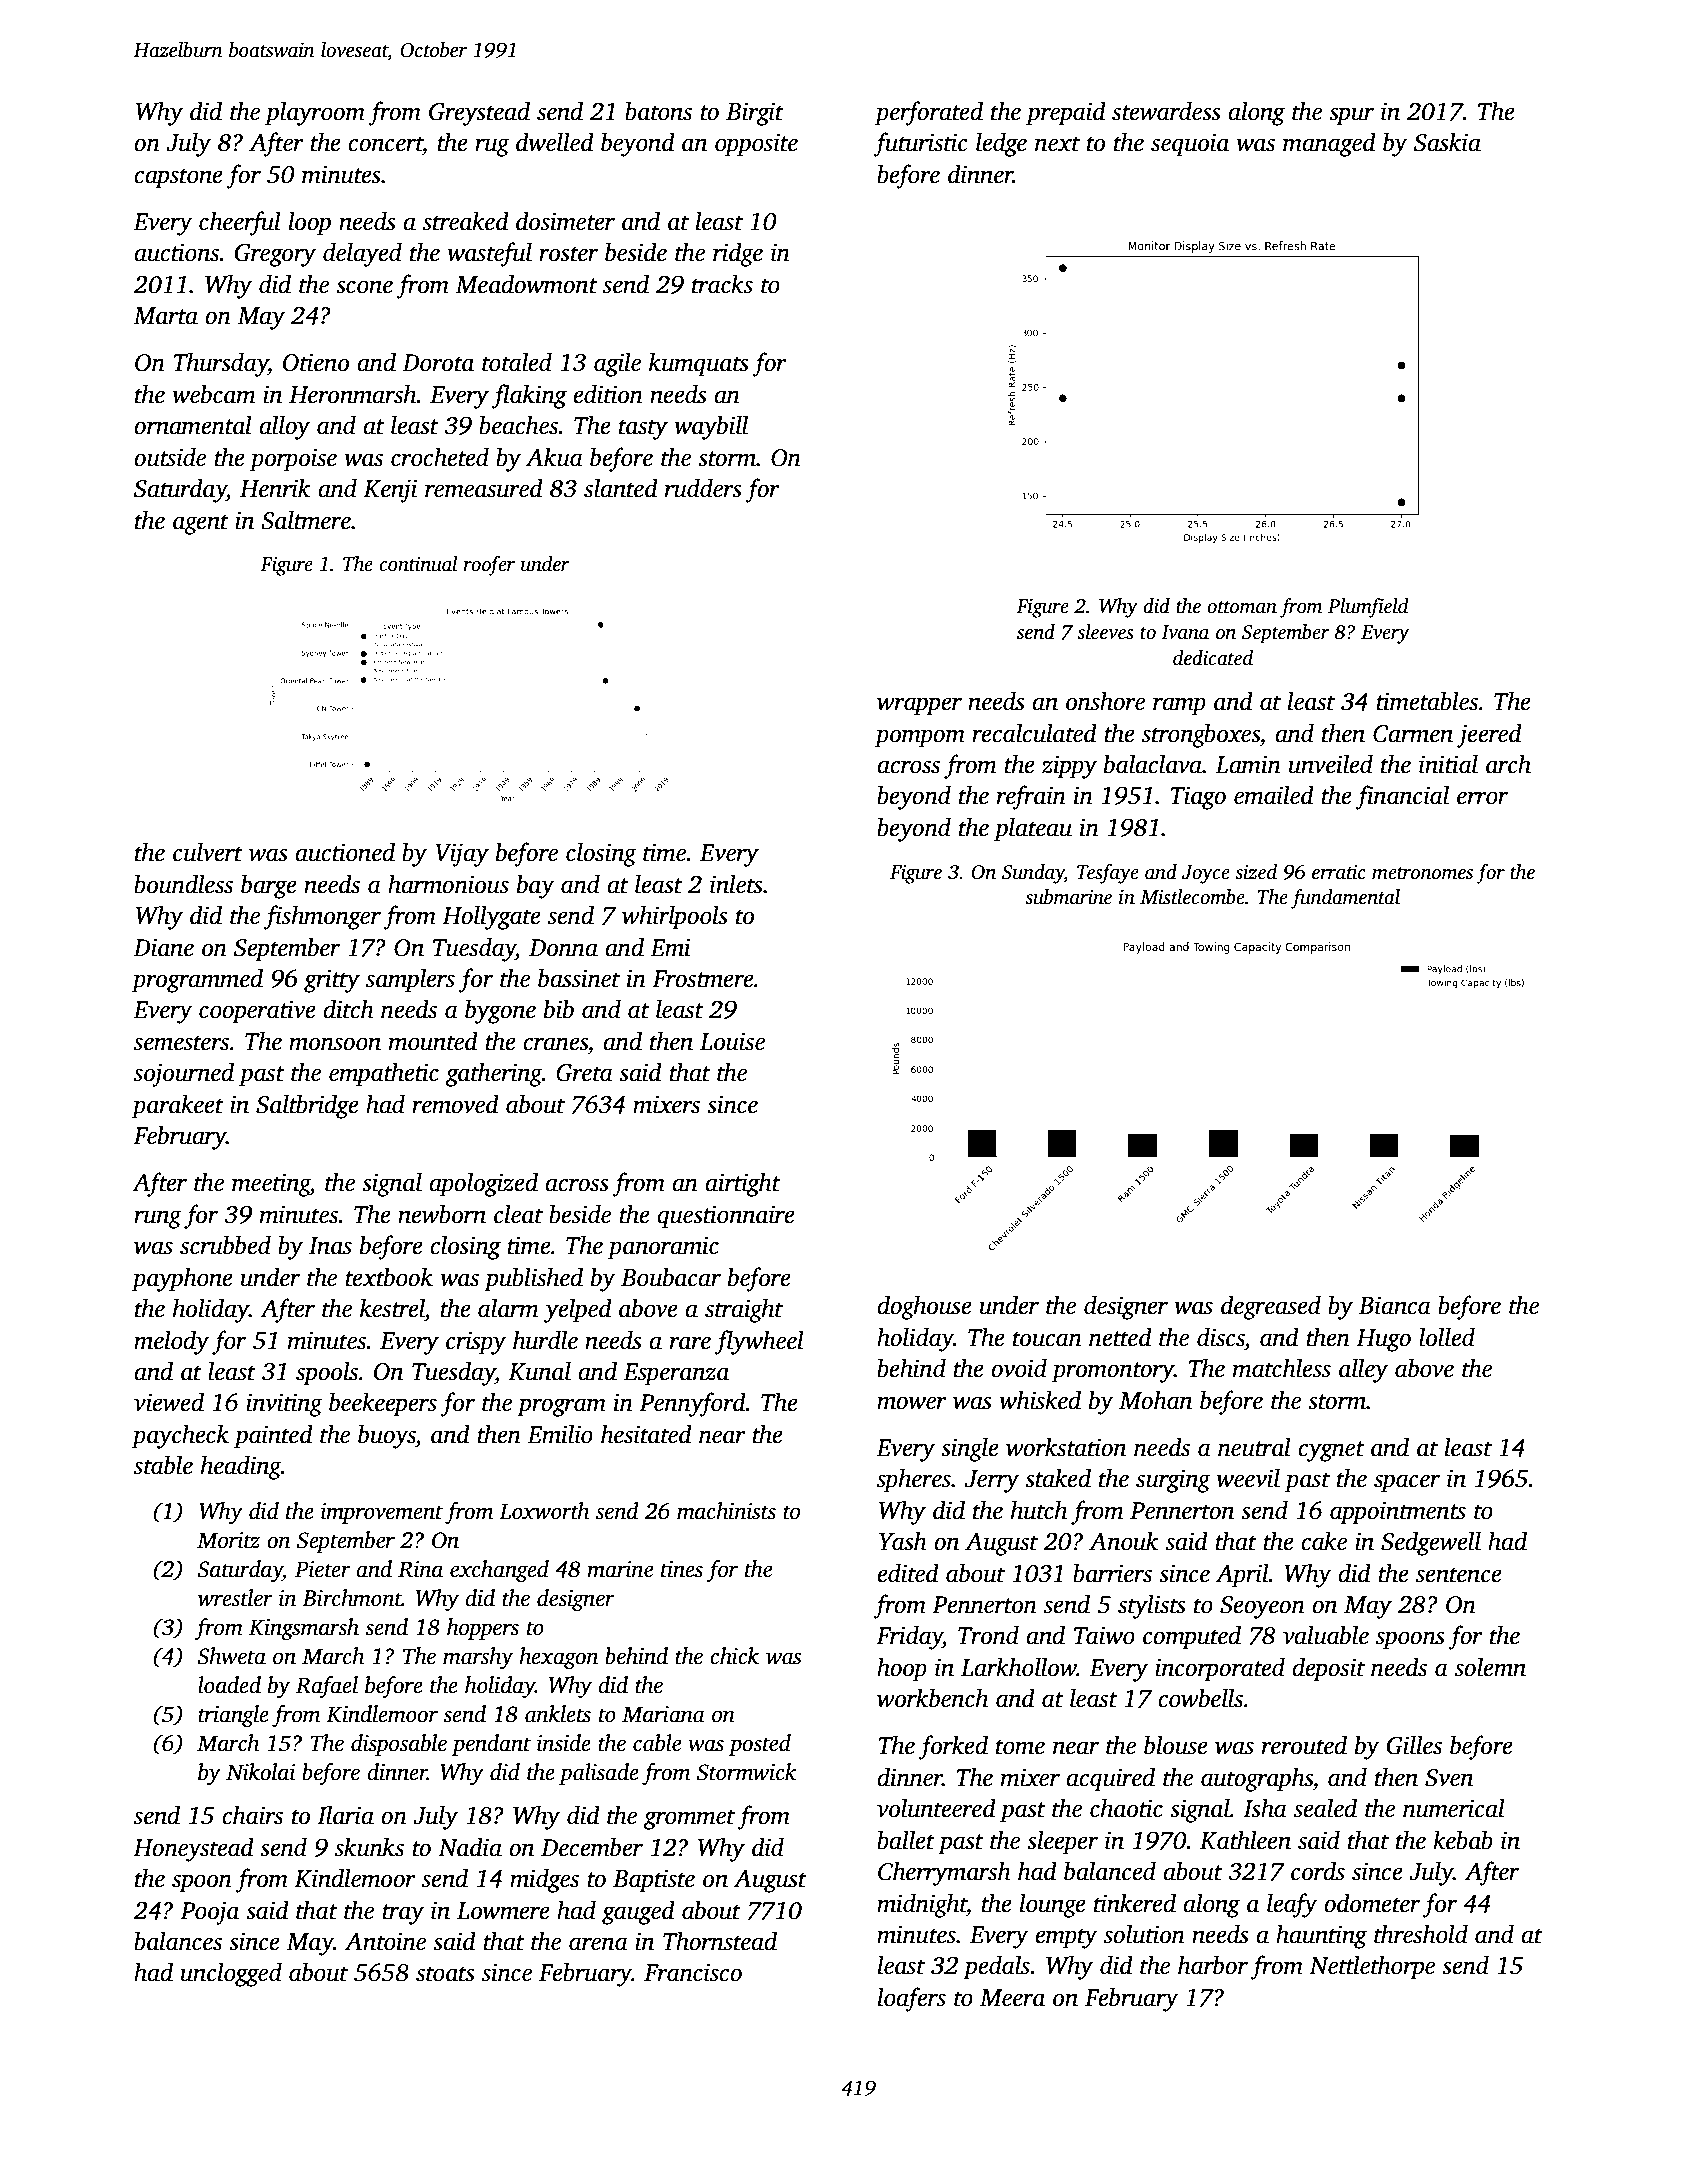 Image resolution: width=1683 pixels, height=2178 pixels. Describe the element at coordinates (902, 1669) in the page. I see `hoop` at that location.
